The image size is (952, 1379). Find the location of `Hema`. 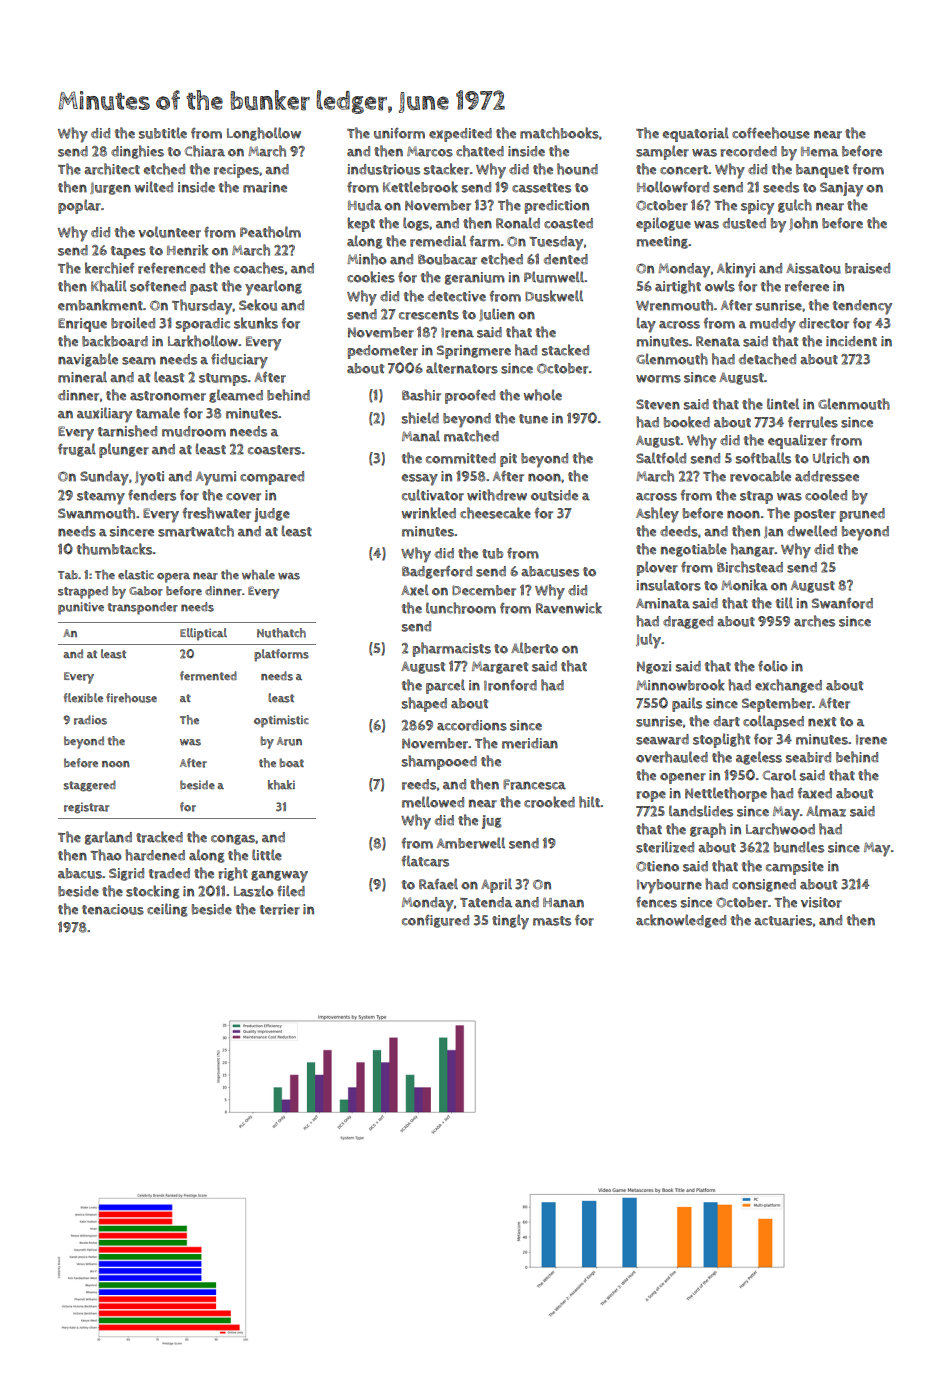

Hema is located at coordinates (819, 151).
